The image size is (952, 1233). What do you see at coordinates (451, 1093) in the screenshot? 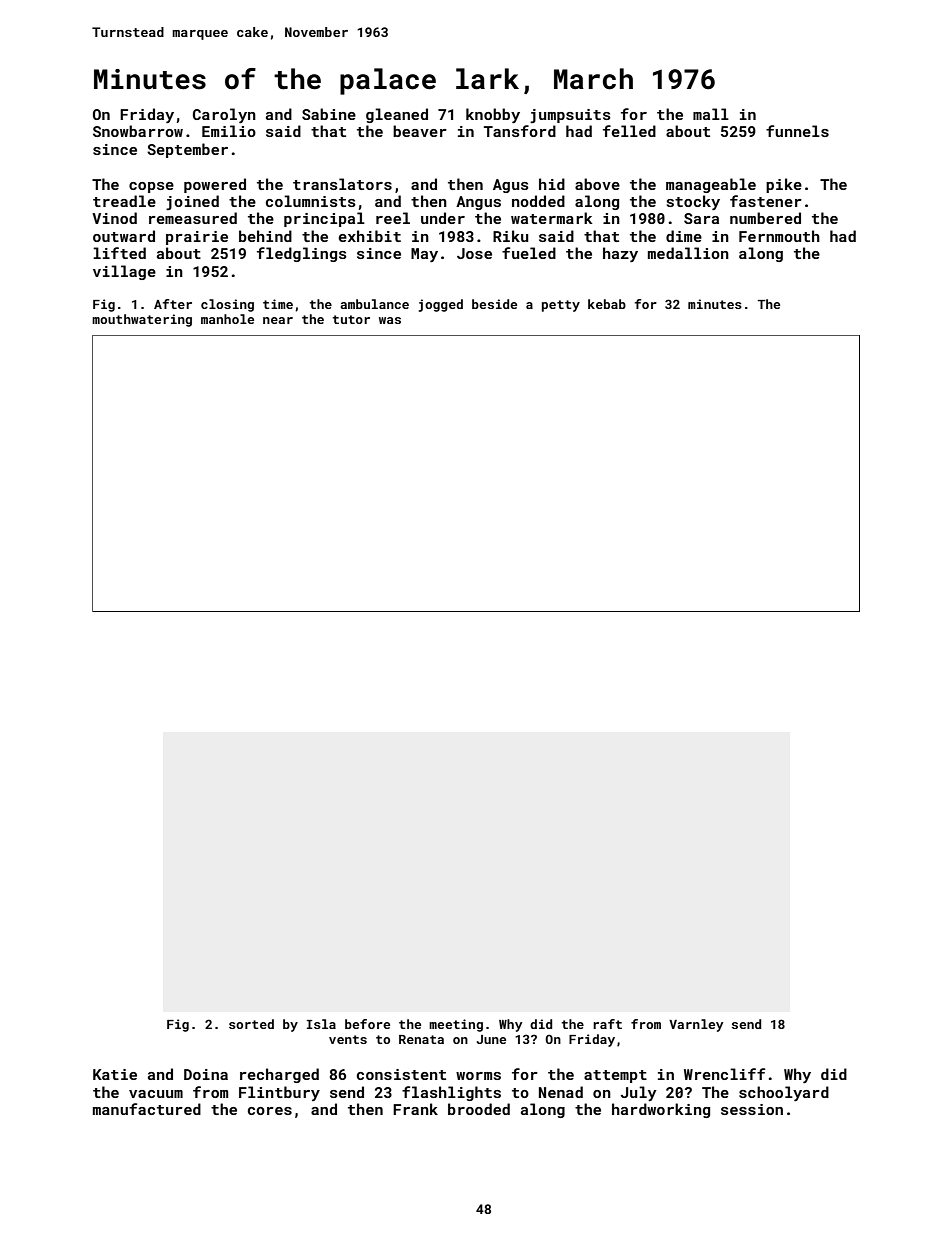
I see `flashlights` at bounding box center [451, 1093].
